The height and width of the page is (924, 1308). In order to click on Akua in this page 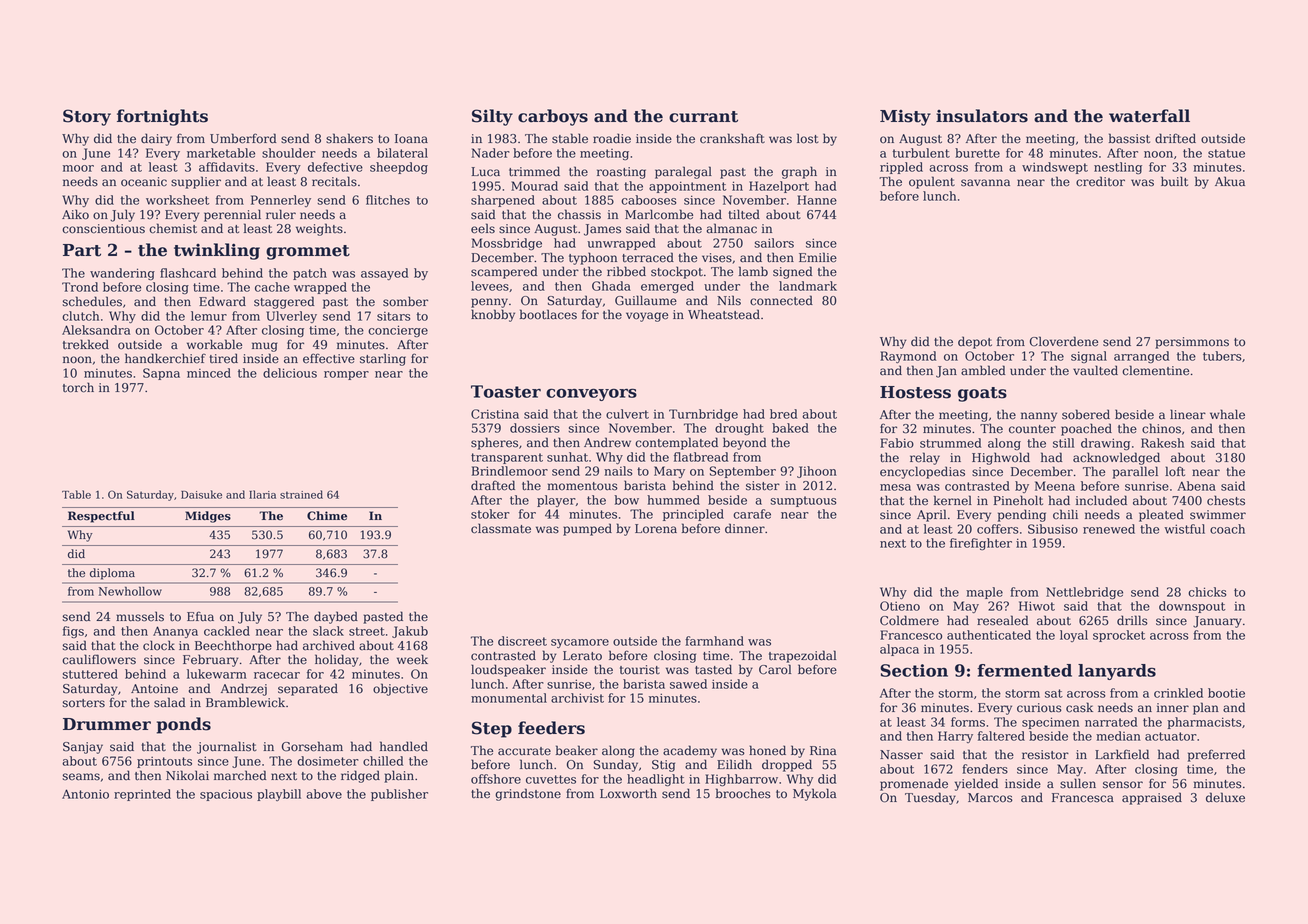, I will do `click(1230, 181)`.
